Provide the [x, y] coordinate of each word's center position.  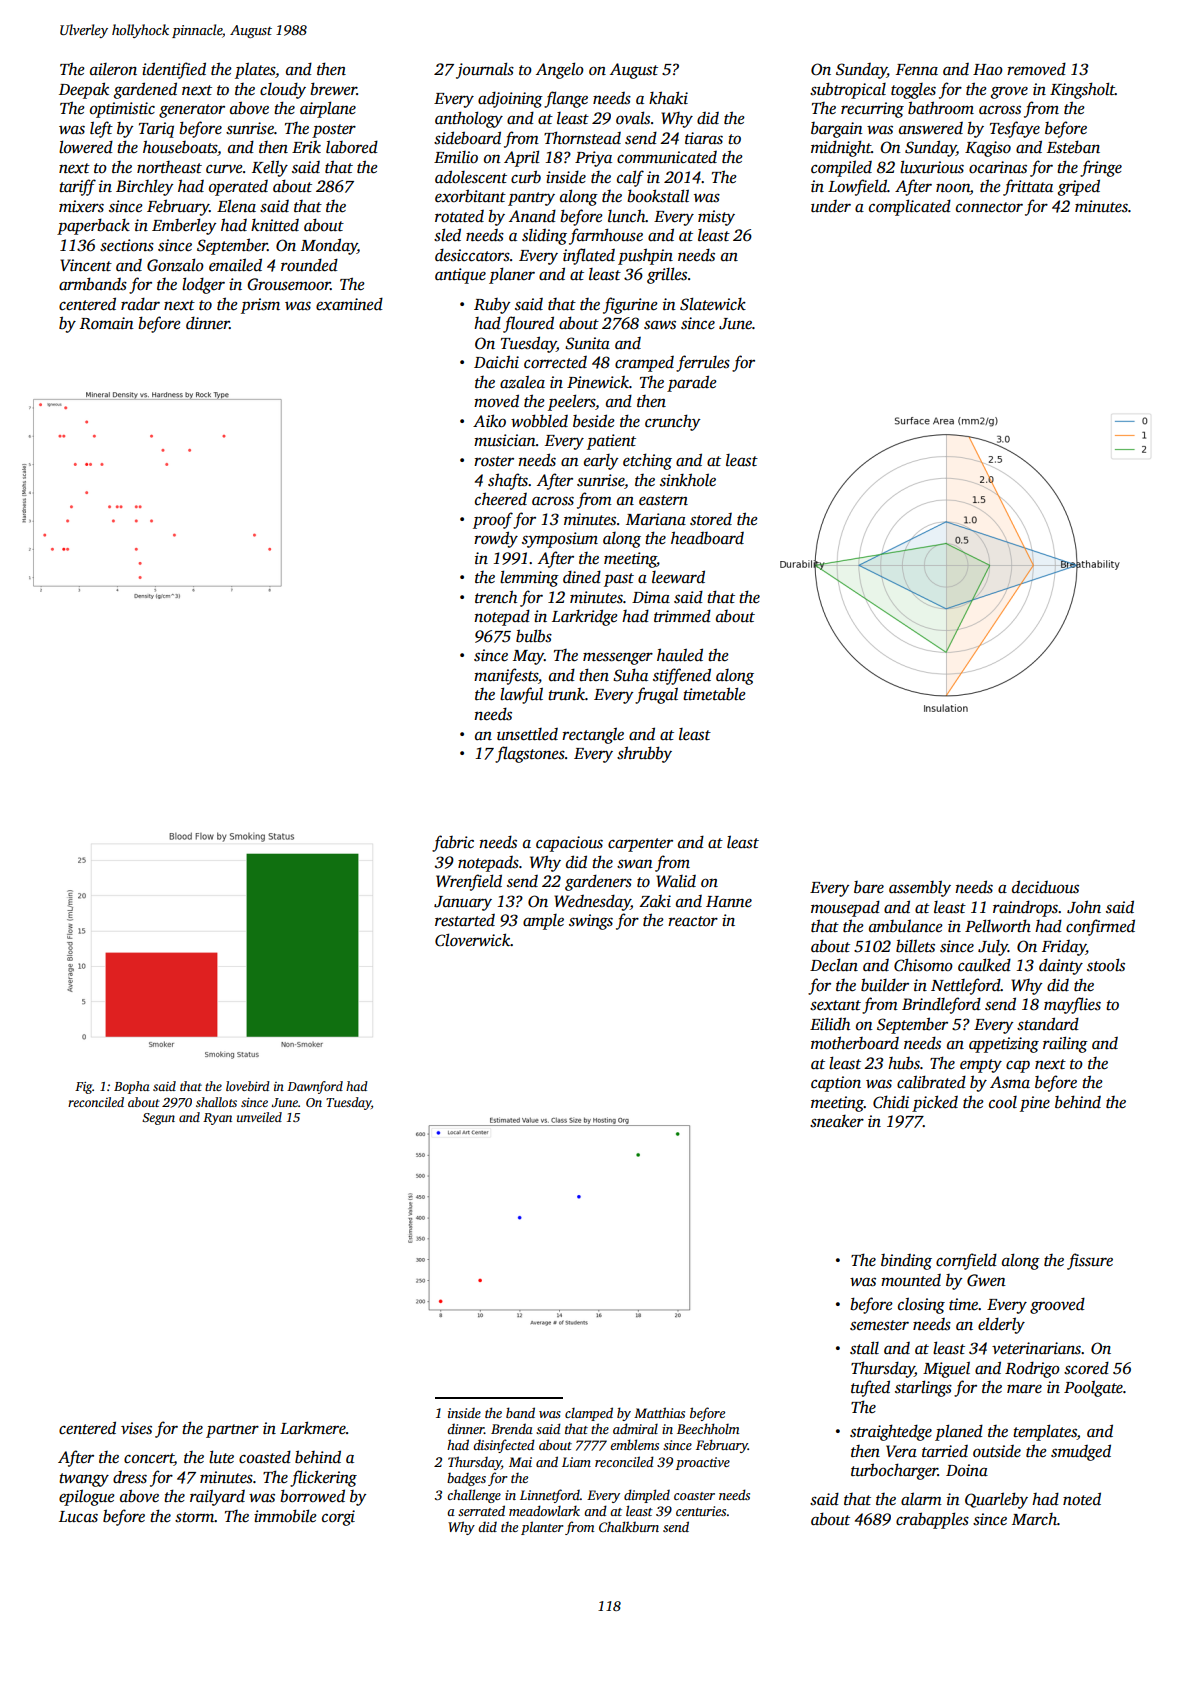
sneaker [837, 1121]
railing [1065, 1044]
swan [635, 864]
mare [1024, 1388]
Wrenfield [469, 882]
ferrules [703, 363]
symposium [560, 540]
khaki [668, 97]
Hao [988, 70]
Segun [158, 1119]
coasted [265, 1457]
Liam [576, 1462]
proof [493, 520]
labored [352, 147]
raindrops [1025, 908]
